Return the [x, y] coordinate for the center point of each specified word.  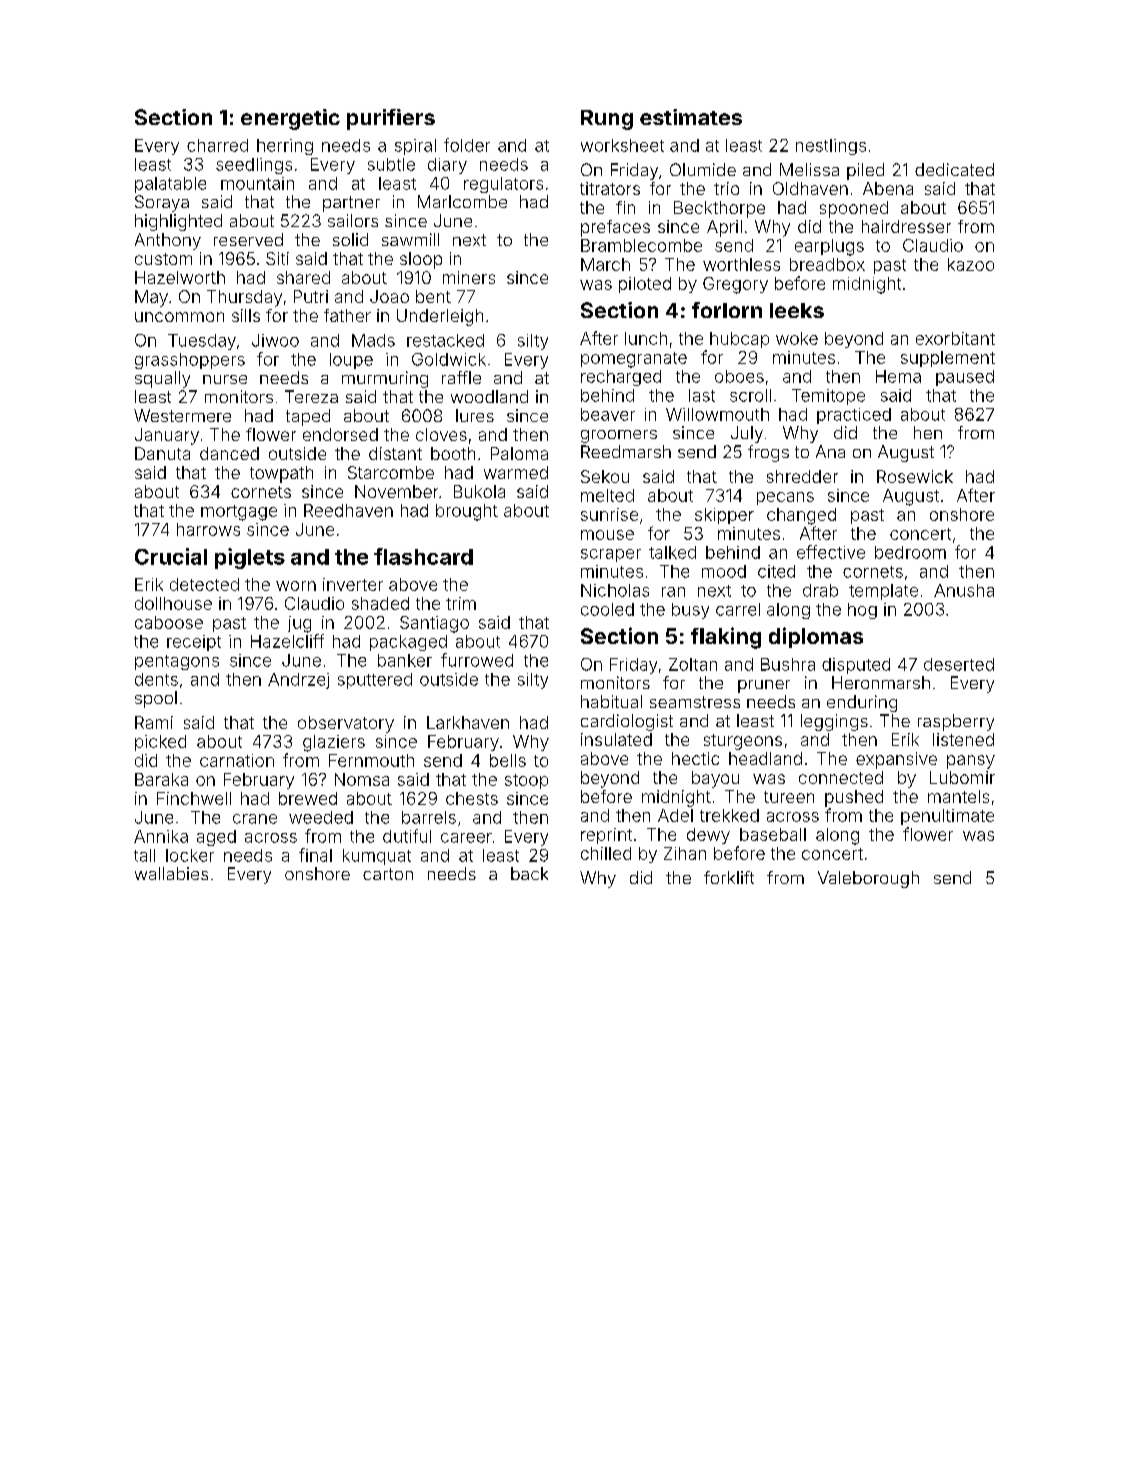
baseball [773, 834]
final [315, 855]
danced [229, 453]
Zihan [685, 853]
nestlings [831, 147]
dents [156, 679]
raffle [461, 377]
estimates [691, 117]
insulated [616, 739]
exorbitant [955, 338]
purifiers [391, 119]
